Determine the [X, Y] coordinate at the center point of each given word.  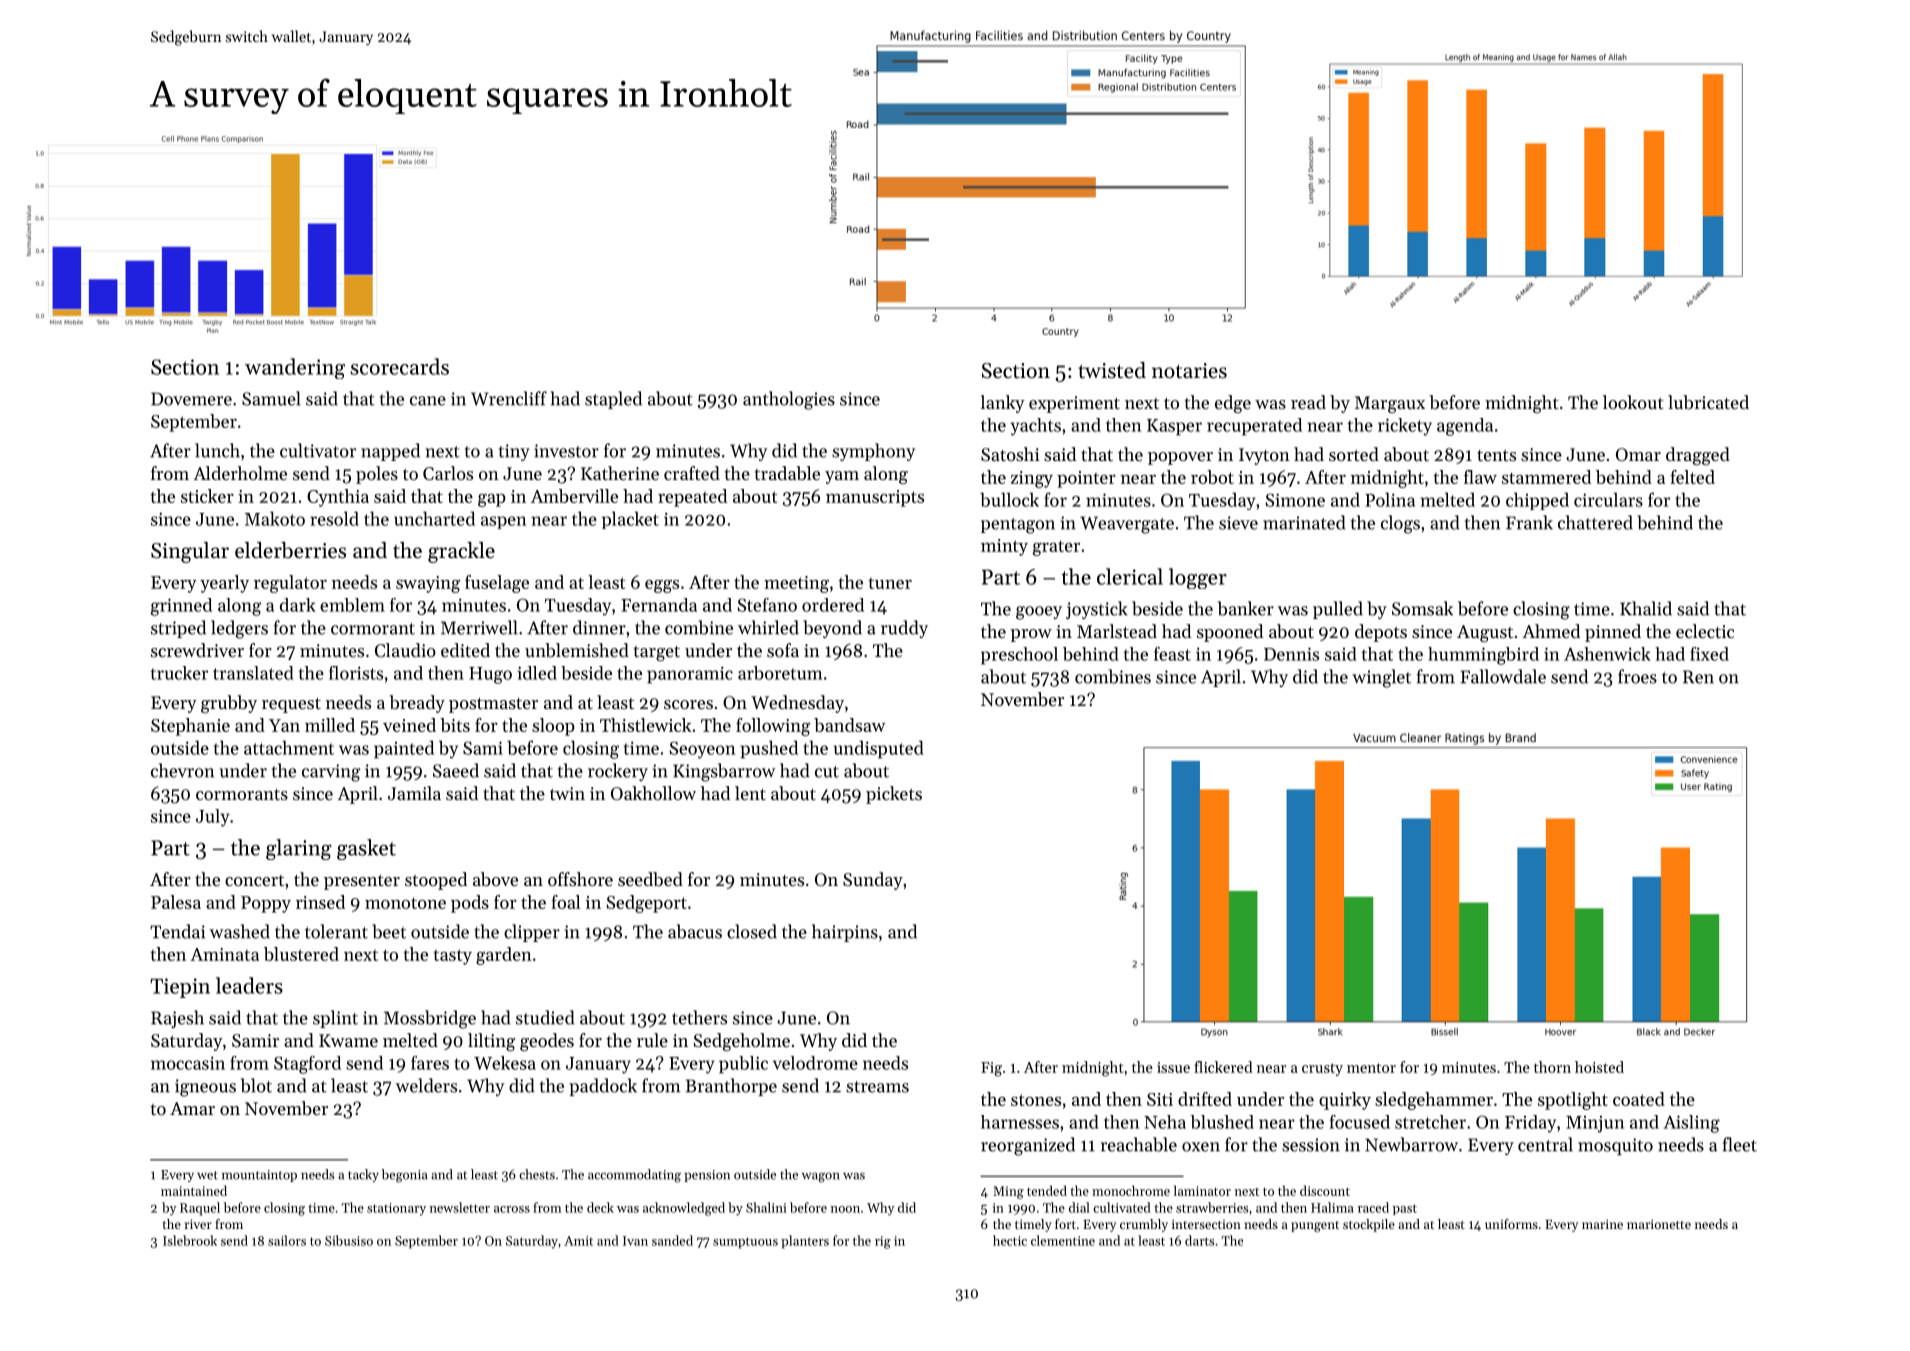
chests [537, 1174]
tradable [787, 473]
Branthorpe [731, 1087]
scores [688, 704]
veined [409, 725]
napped [390, 452]
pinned [1613, 633]
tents [1496, 455]
